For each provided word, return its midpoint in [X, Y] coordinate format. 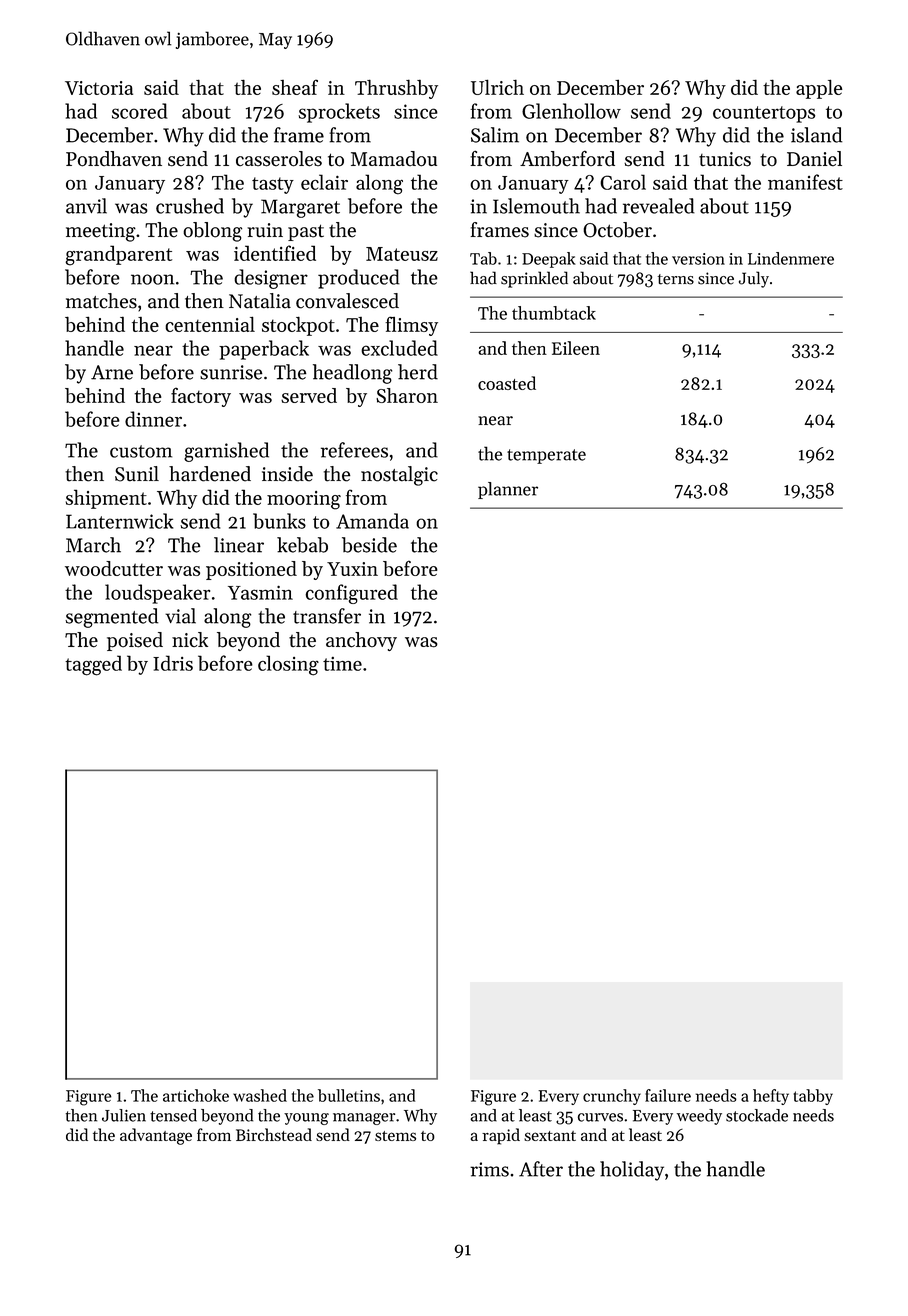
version [698, 259]
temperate [546, 456]
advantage [156, 1136]
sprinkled [534, 279]
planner [508, 490]
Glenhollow [571, 111]
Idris [173, 663]
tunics [725, 159]
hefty [771, 1097]
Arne [112, 372]
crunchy [612, 1097]
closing [288, 665]
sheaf [295, 87]
